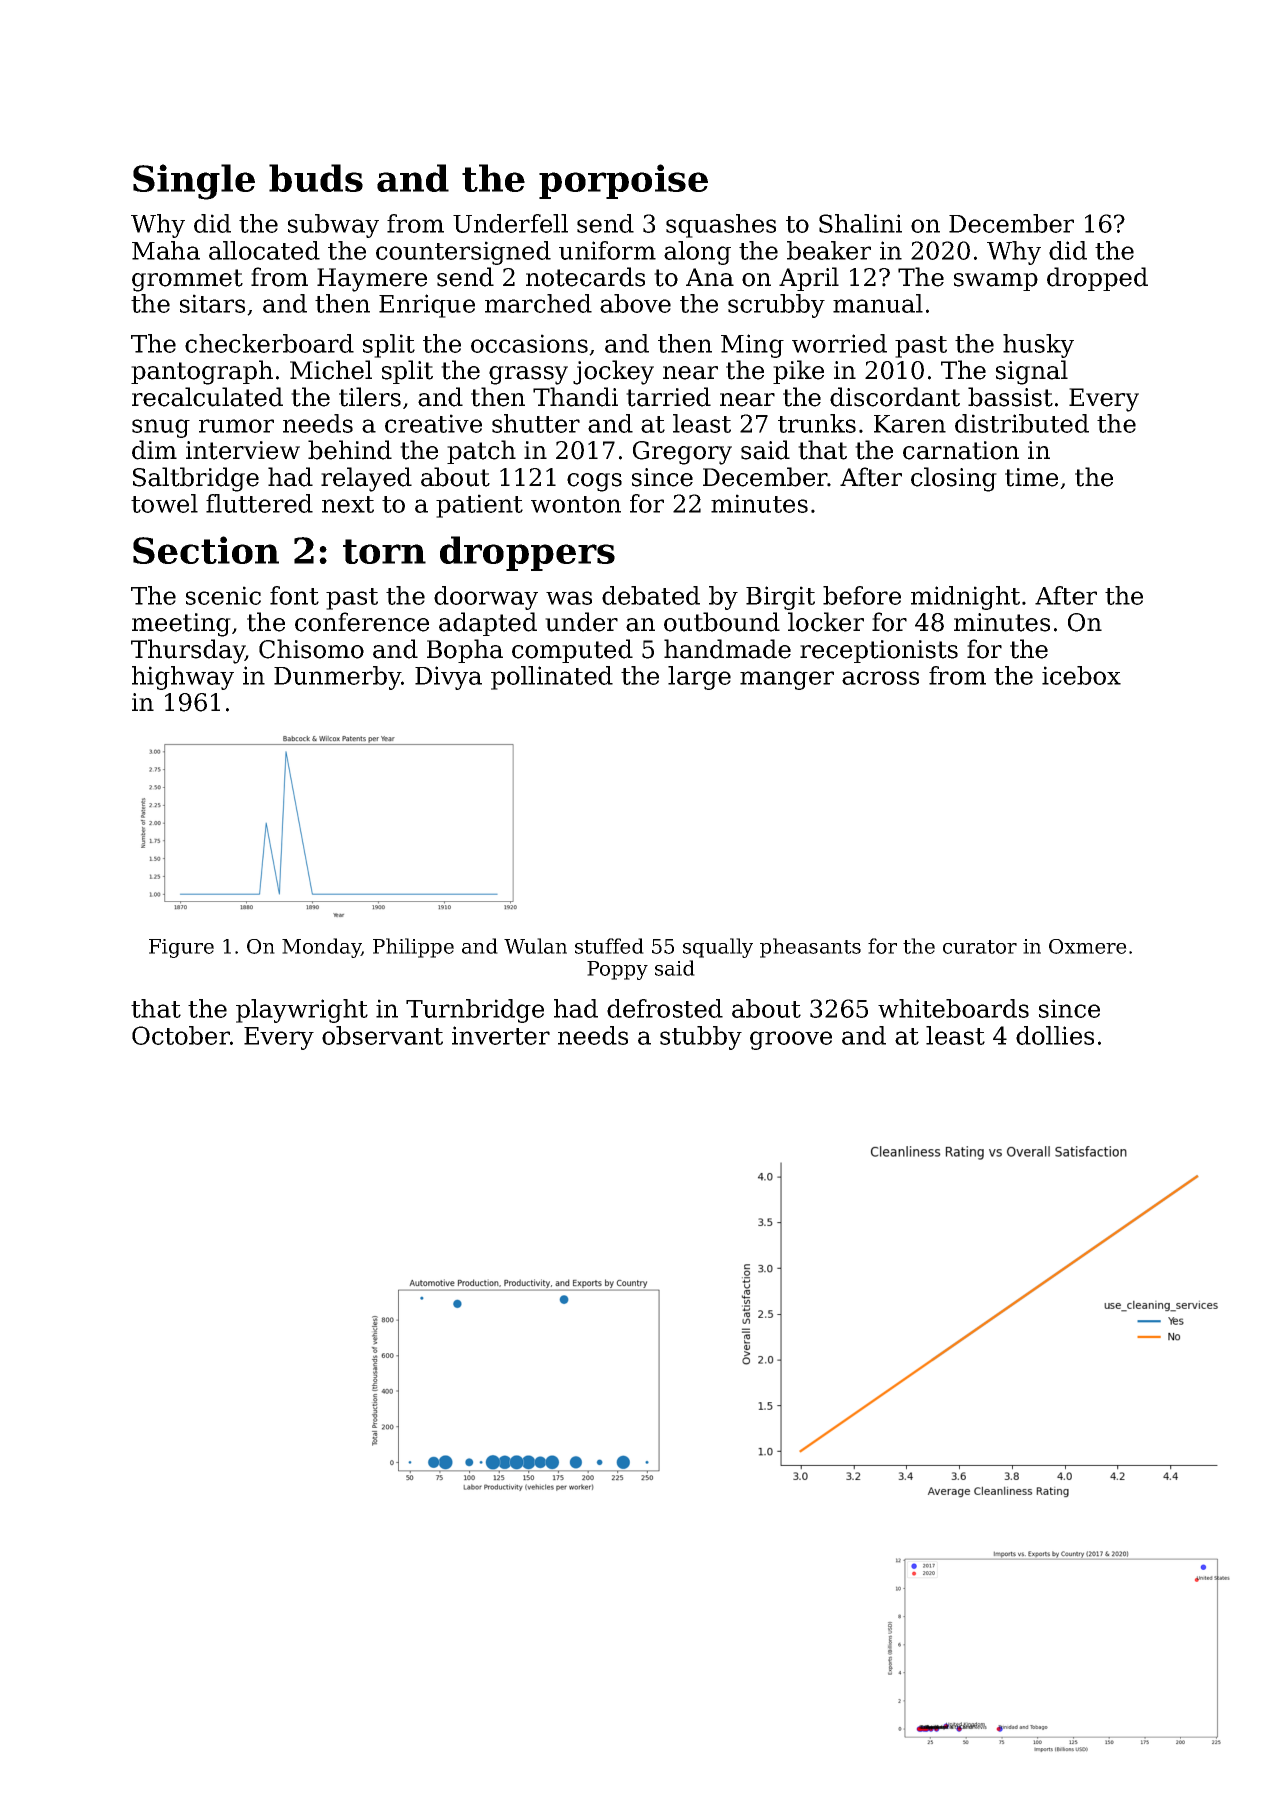 The width and height of the screenshot is (1282, 1813). What do you see at coordinates (817, 423) in the screenshot?
I see `trunks` at bounding box center [817, 423].
